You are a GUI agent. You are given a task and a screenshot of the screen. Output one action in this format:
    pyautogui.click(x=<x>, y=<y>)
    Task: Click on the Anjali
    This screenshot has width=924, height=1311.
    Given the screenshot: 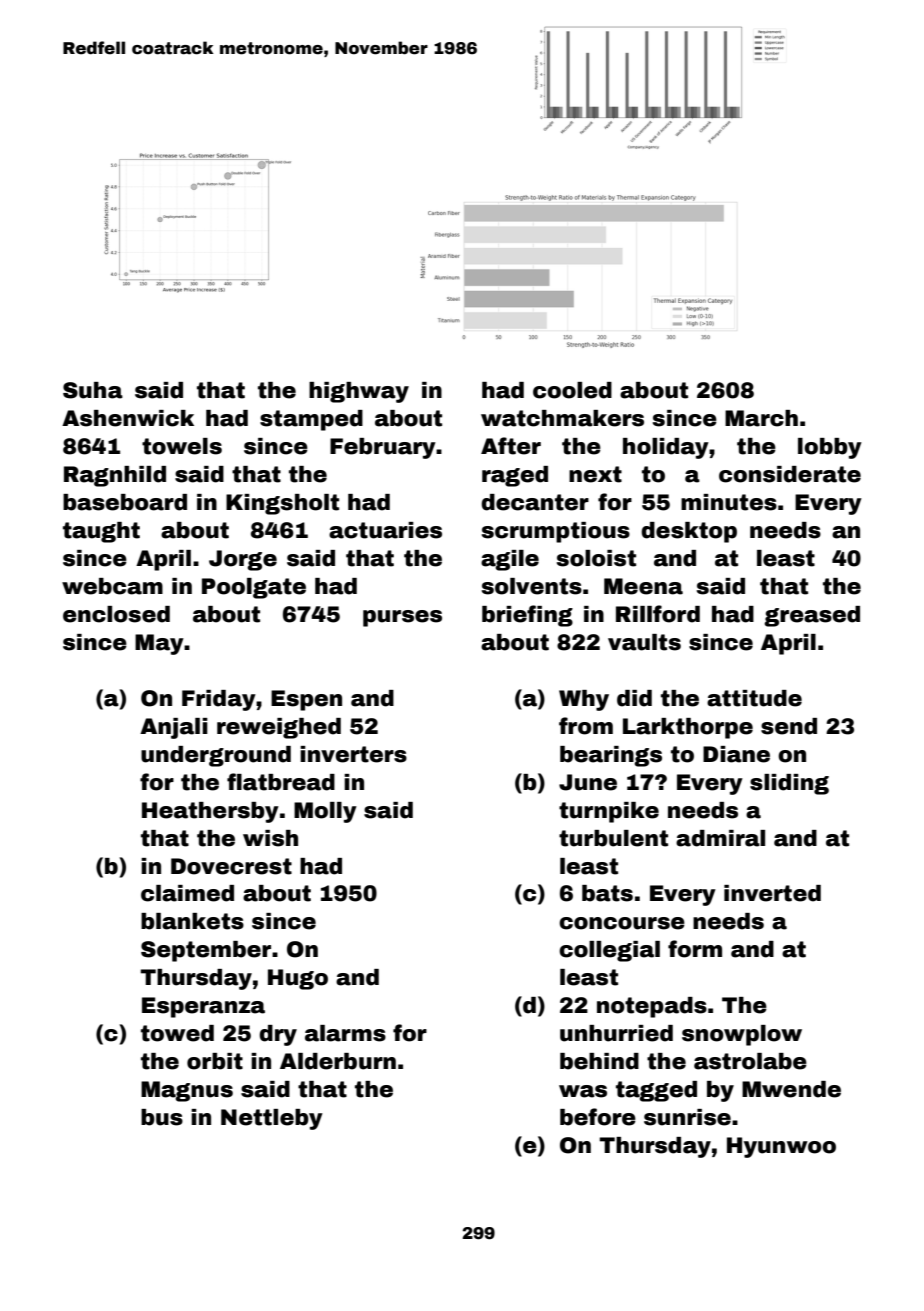 What is the action you would take?
    pyautogui.click(x=174, y=728)
